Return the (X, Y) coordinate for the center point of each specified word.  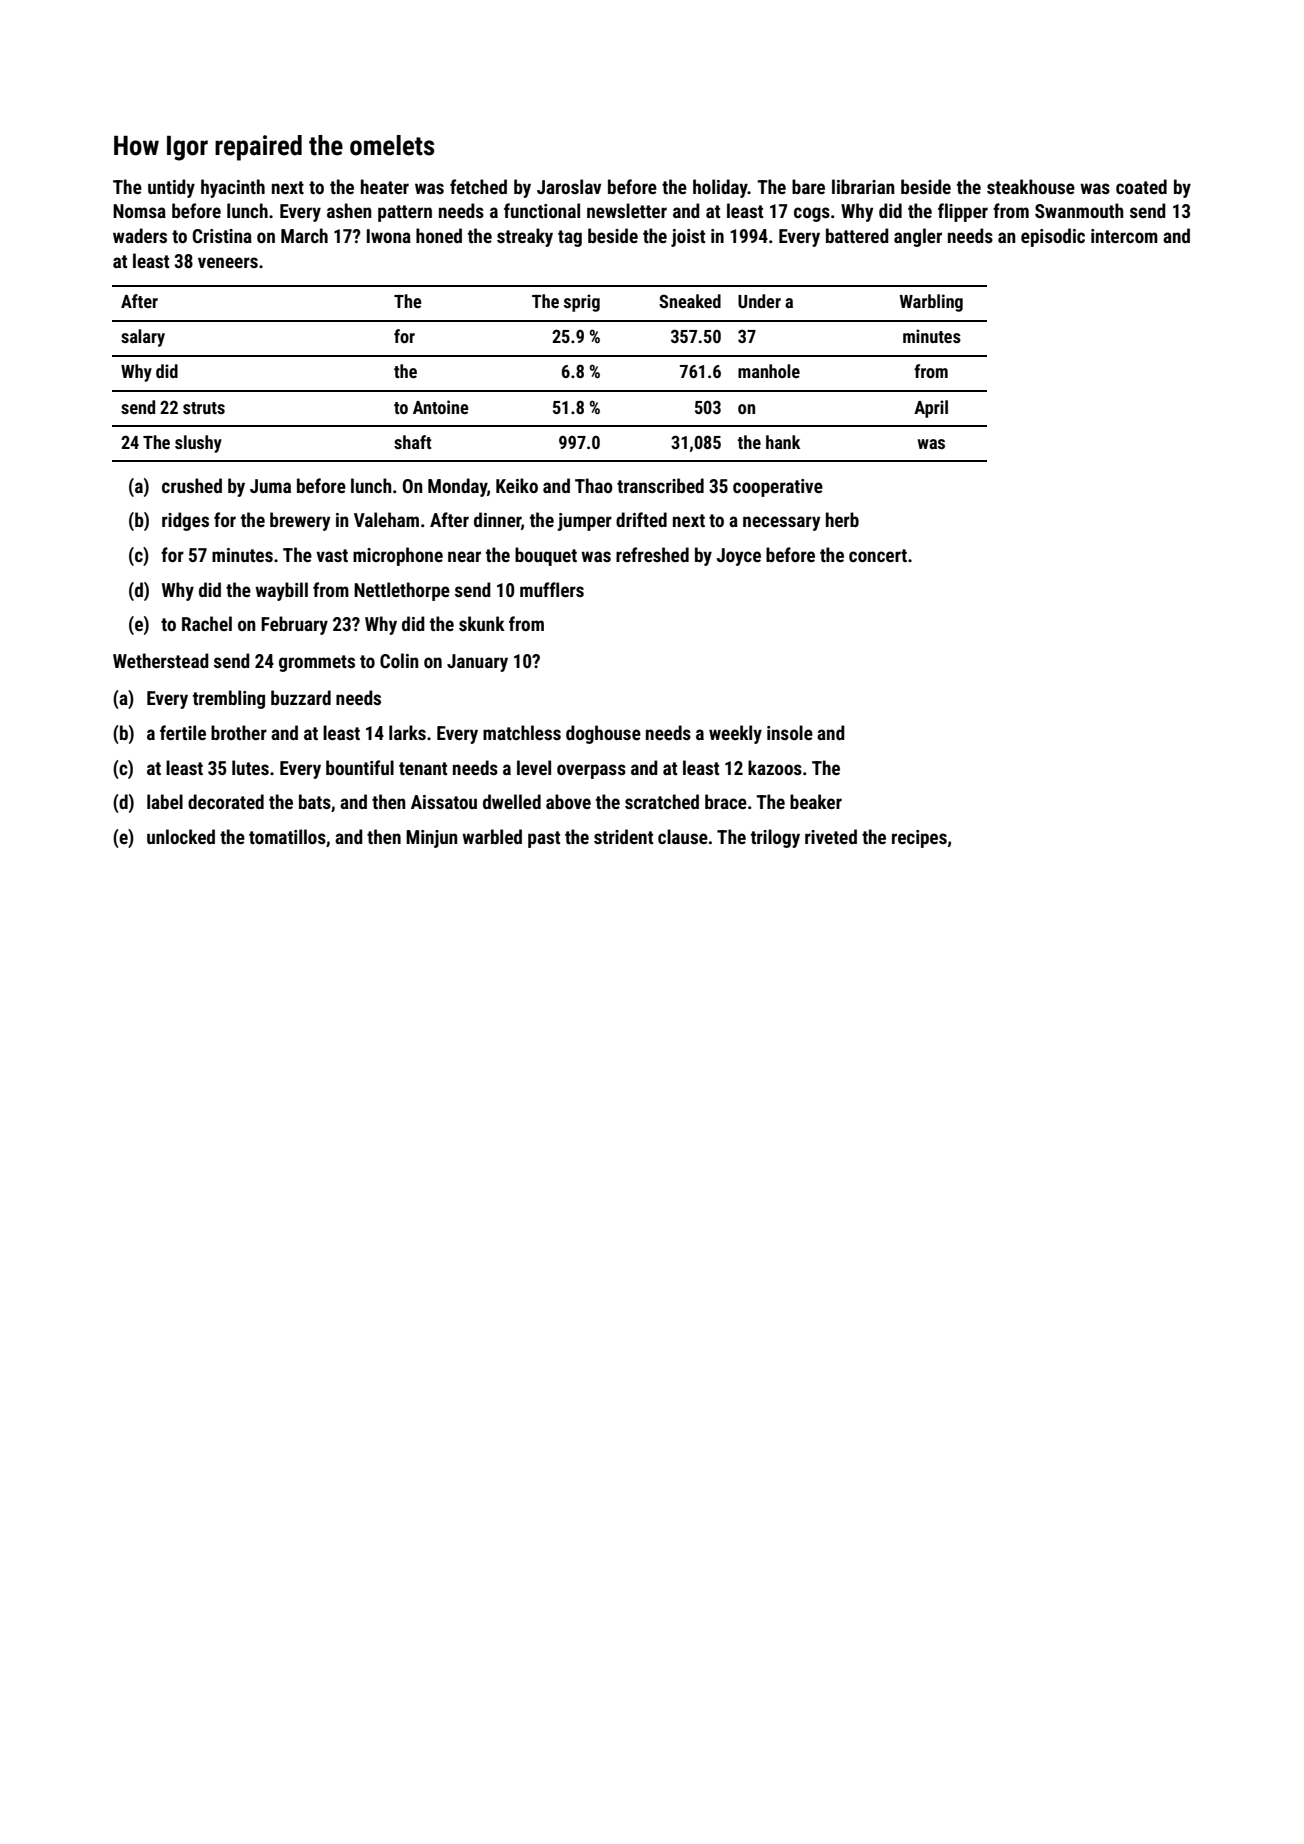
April (931, 409)
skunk (482, 623)
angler (918, 237)
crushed (192, 485)
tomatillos (287, 836)
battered (857, 235)
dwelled (512, 801)
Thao (594, 485)
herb (842, 519)
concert (878, 555)
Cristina (222, 236)
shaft (413, 442)
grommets (317, 663)
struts (204, 408)
